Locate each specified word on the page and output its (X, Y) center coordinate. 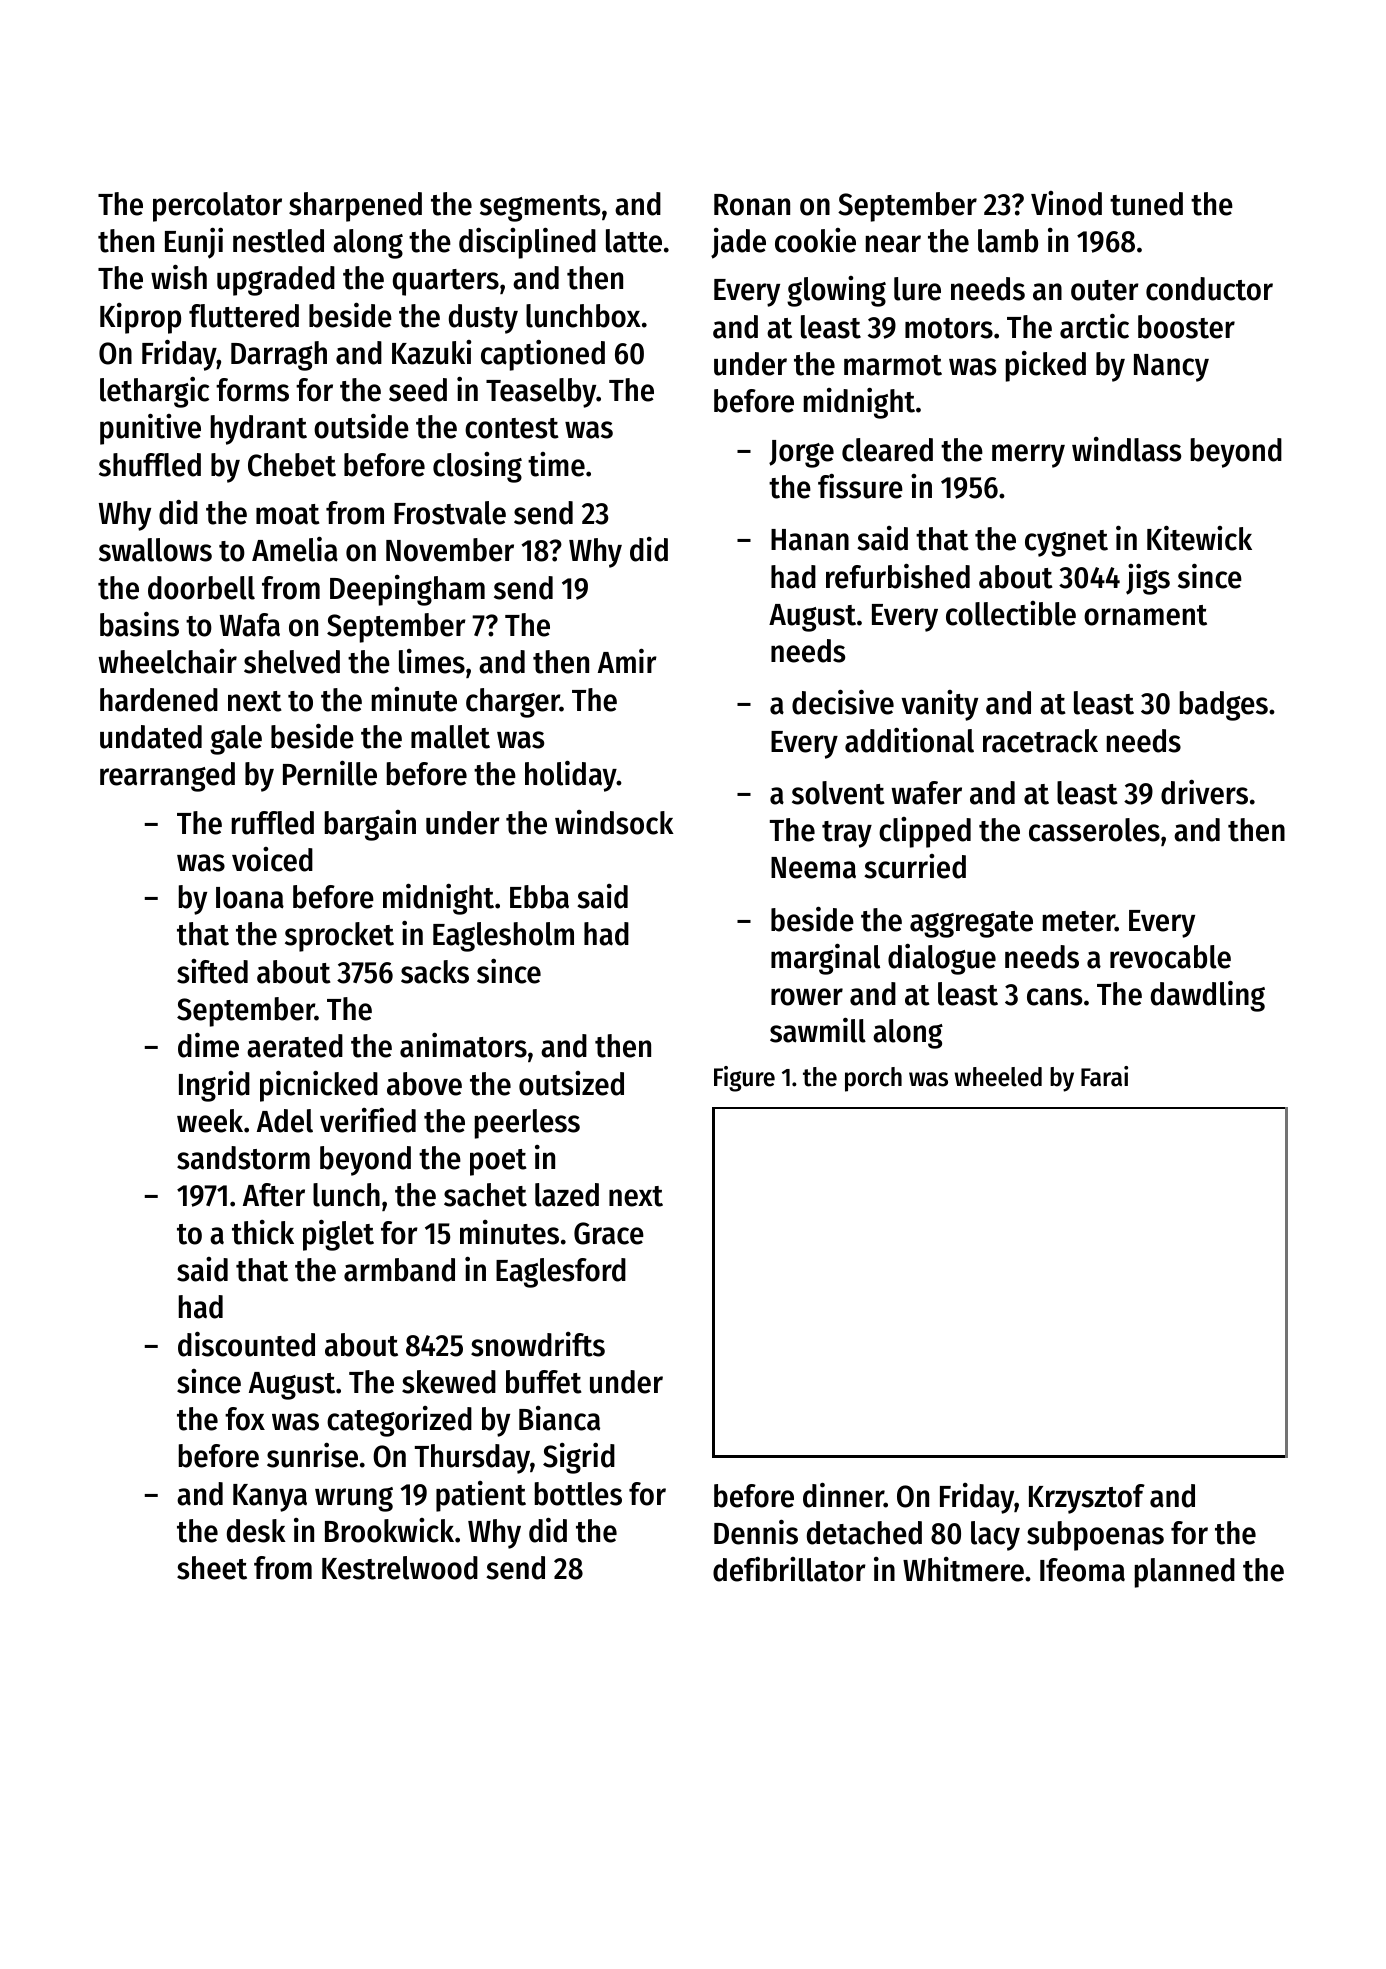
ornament (1145, 615)
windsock (614, 822)
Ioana (250, 898)
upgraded (276, 281)
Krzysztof (1087, 1499)
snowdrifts (538, 1344)
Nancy (1171, 368)
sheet (212, 1568)
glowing (836, 291)
